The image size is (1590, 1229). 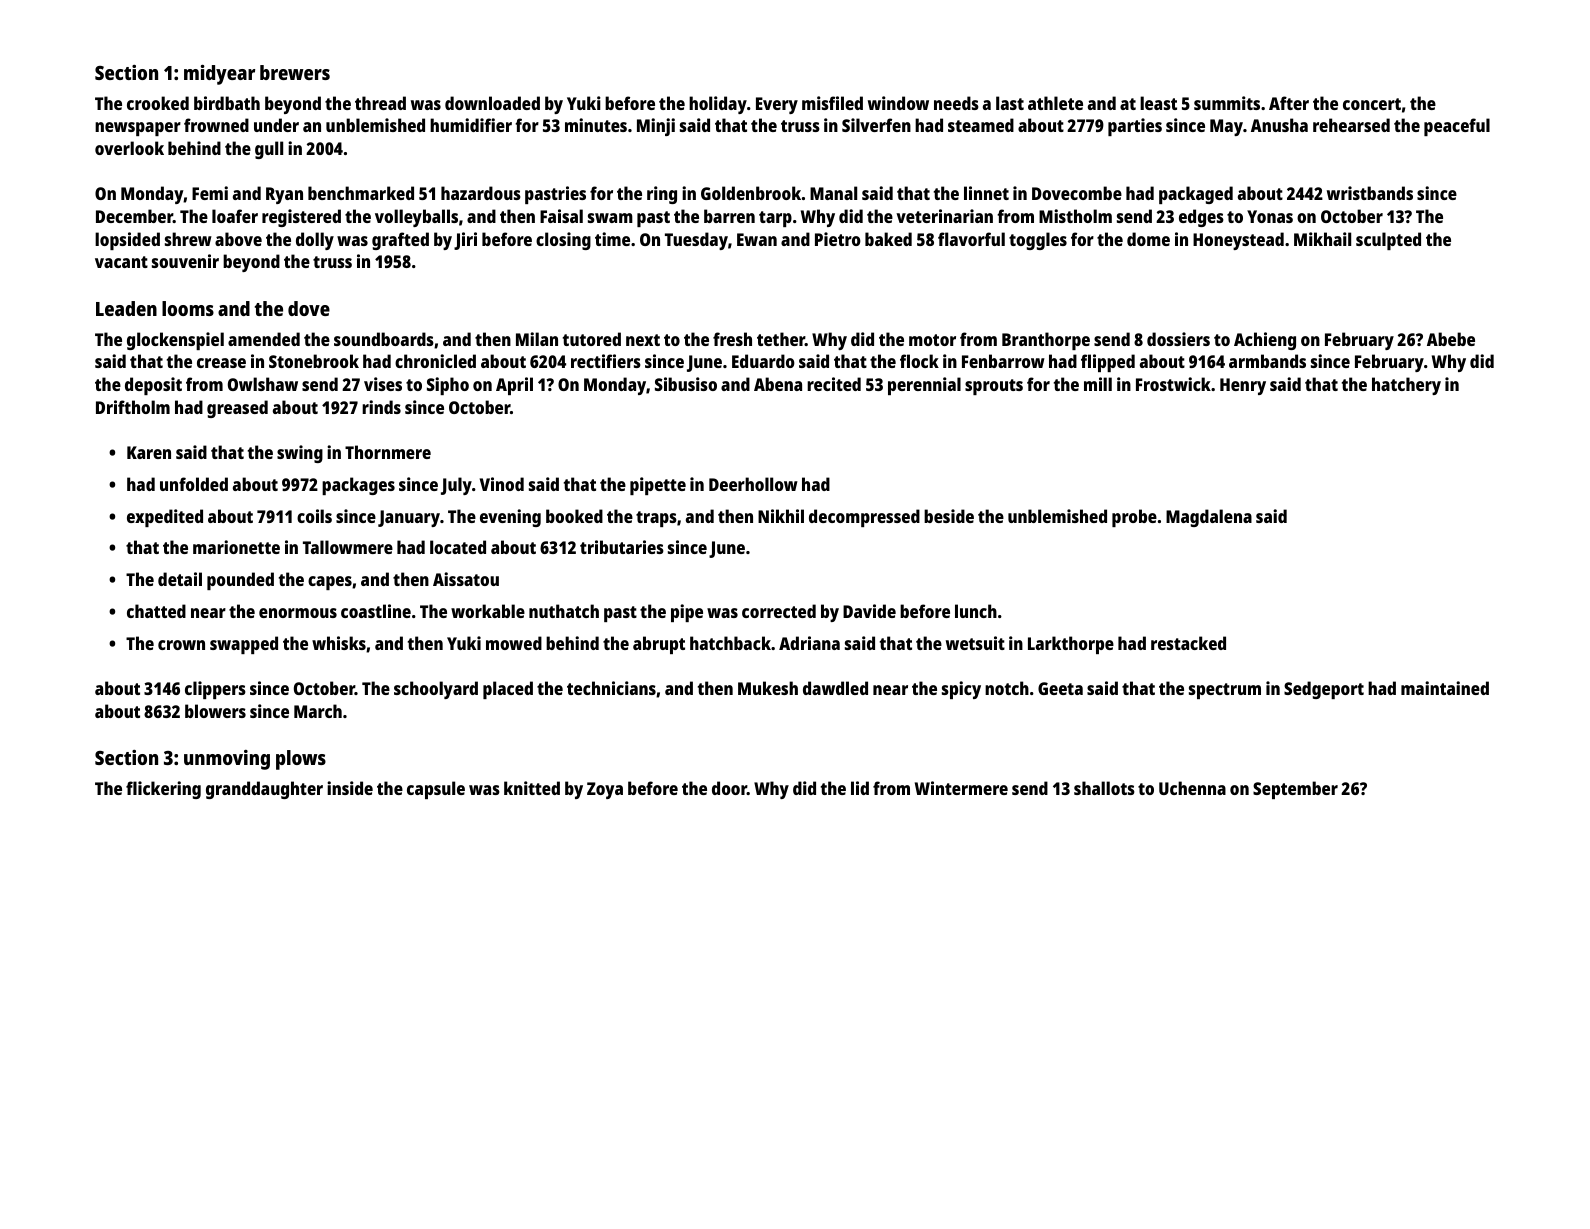 What do you see at coordinates (471, 125) in the screenshot?
I see `humidifier` at bounding box center [471, 125].
